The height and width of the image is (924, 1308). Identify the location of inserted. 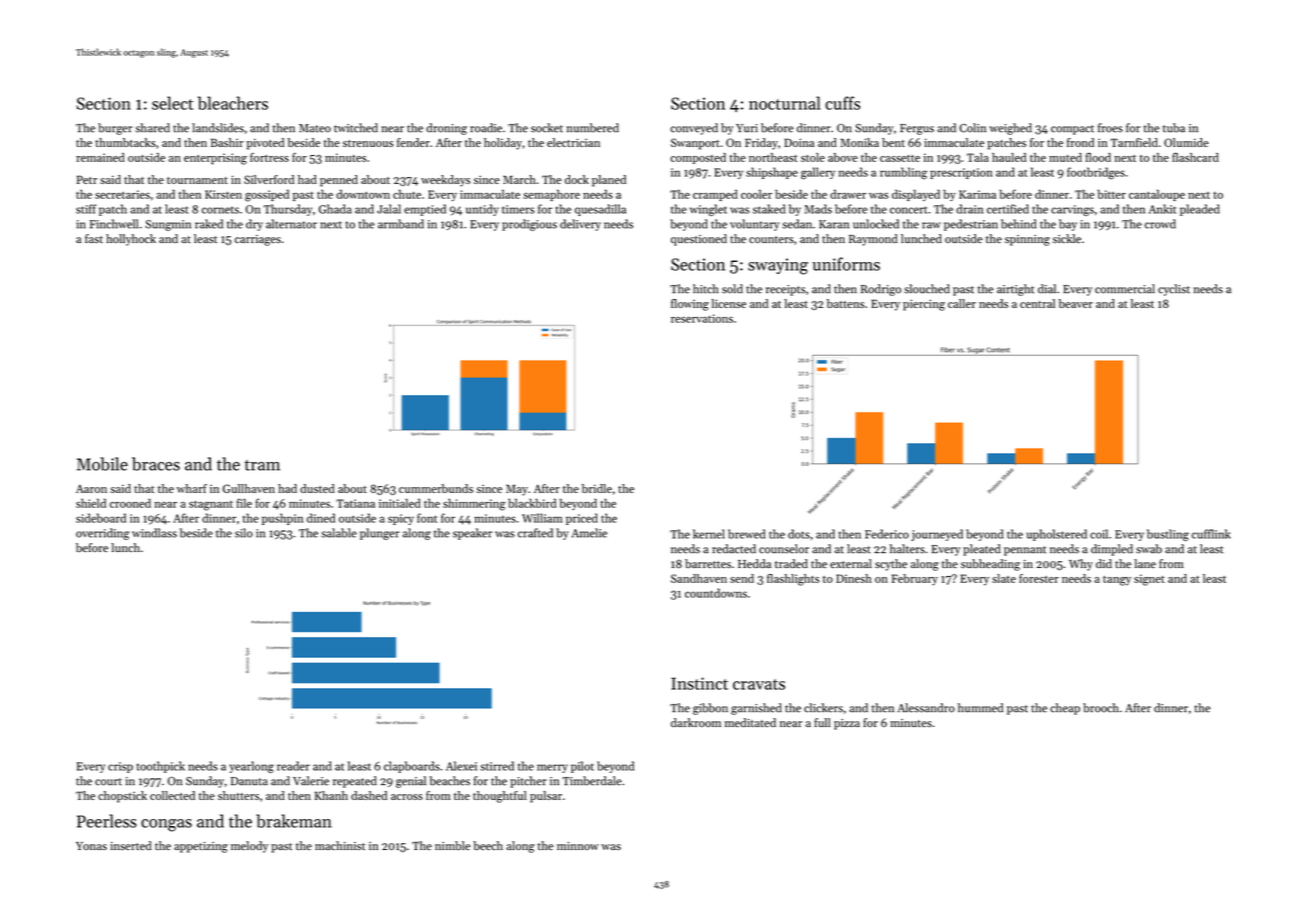
(131, 846).
